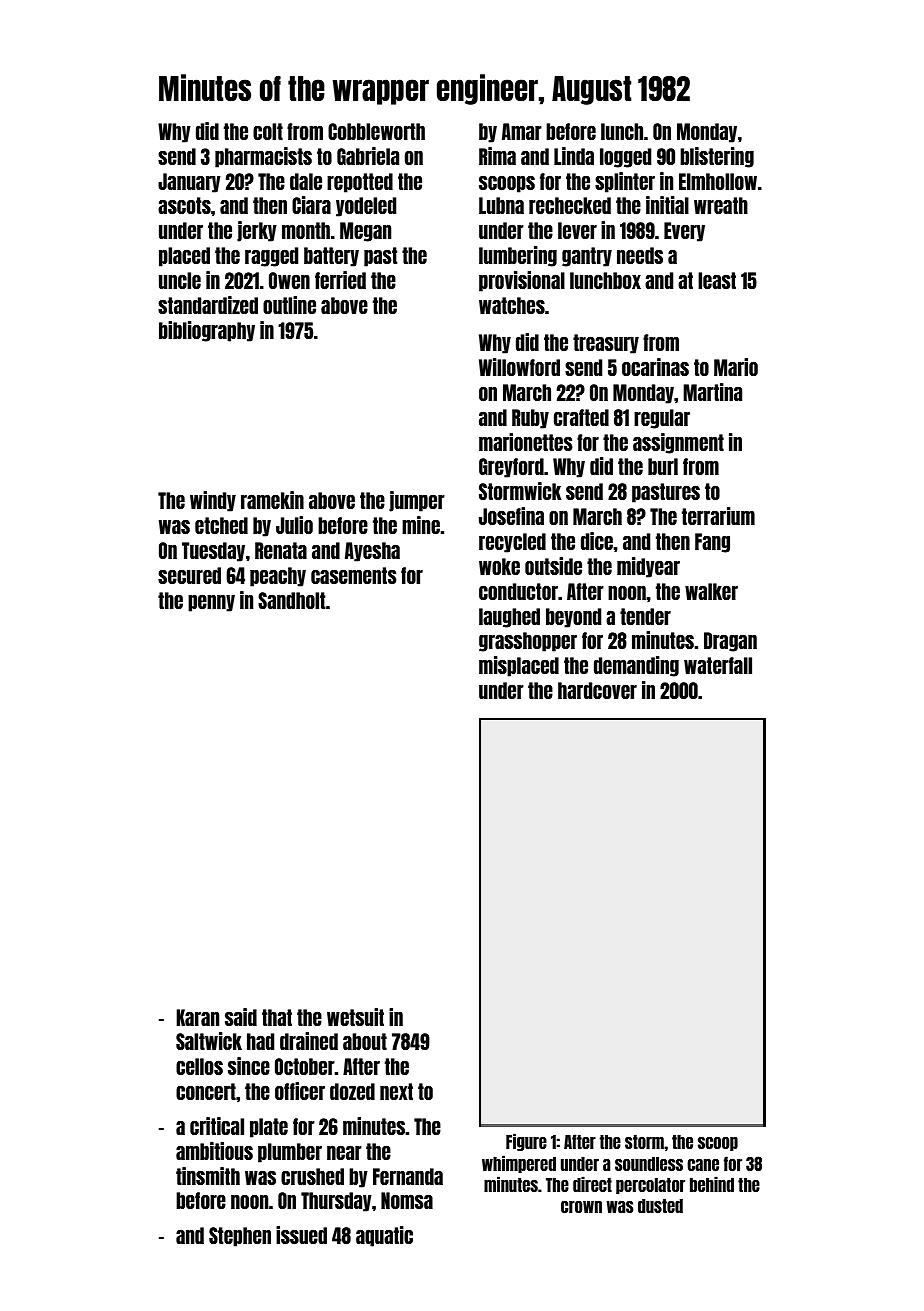 This screenshot has width=924, height=1311. Describe the element at coordinates (553, 566) in the screenshot. I see `outside` at that location.
